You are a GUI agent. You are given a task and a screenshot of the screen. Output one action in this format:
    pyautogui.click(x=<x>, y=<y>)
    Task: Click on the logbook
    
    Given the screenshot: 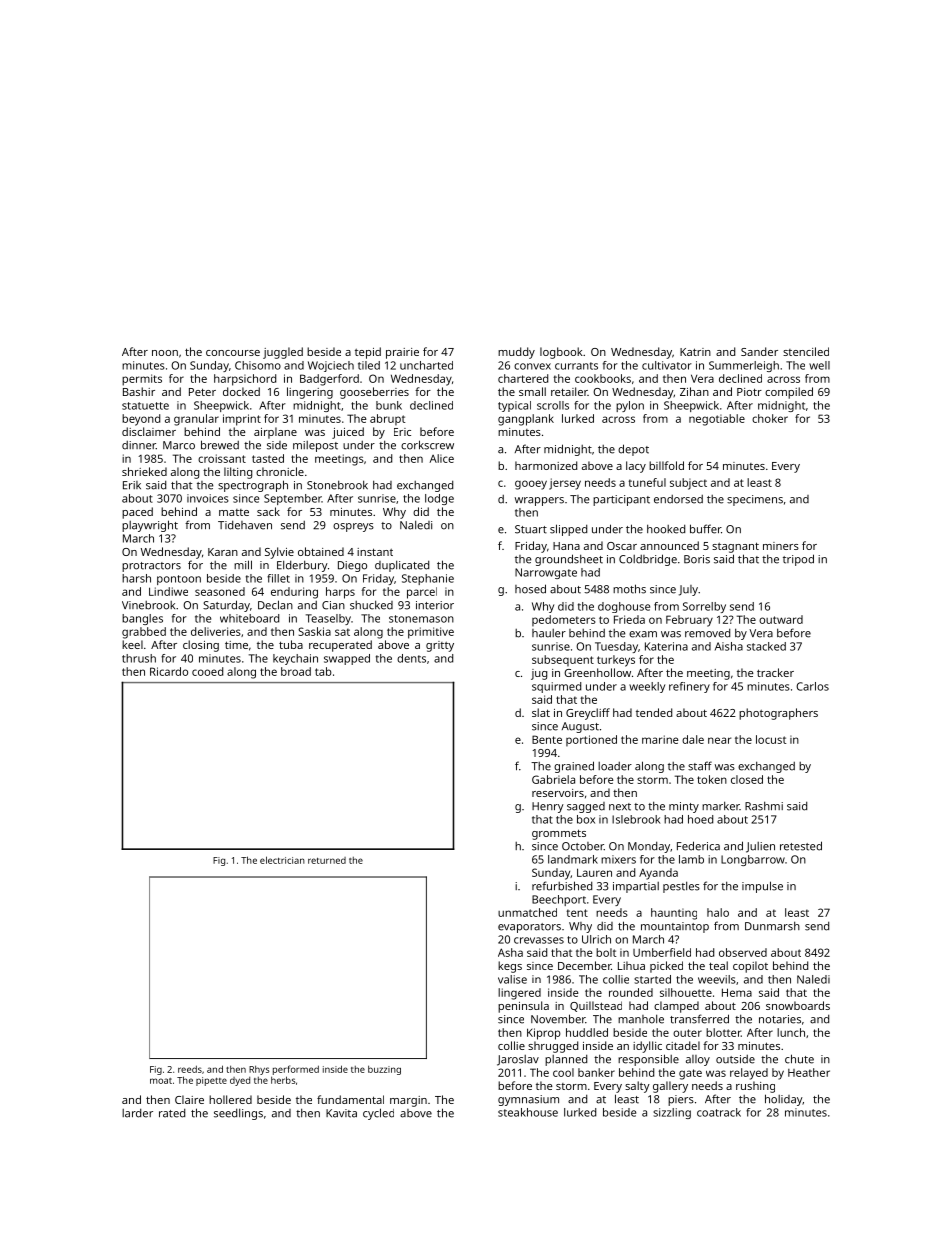 What is the action you would take?
    pyautogui.click(x=561, y=353)
